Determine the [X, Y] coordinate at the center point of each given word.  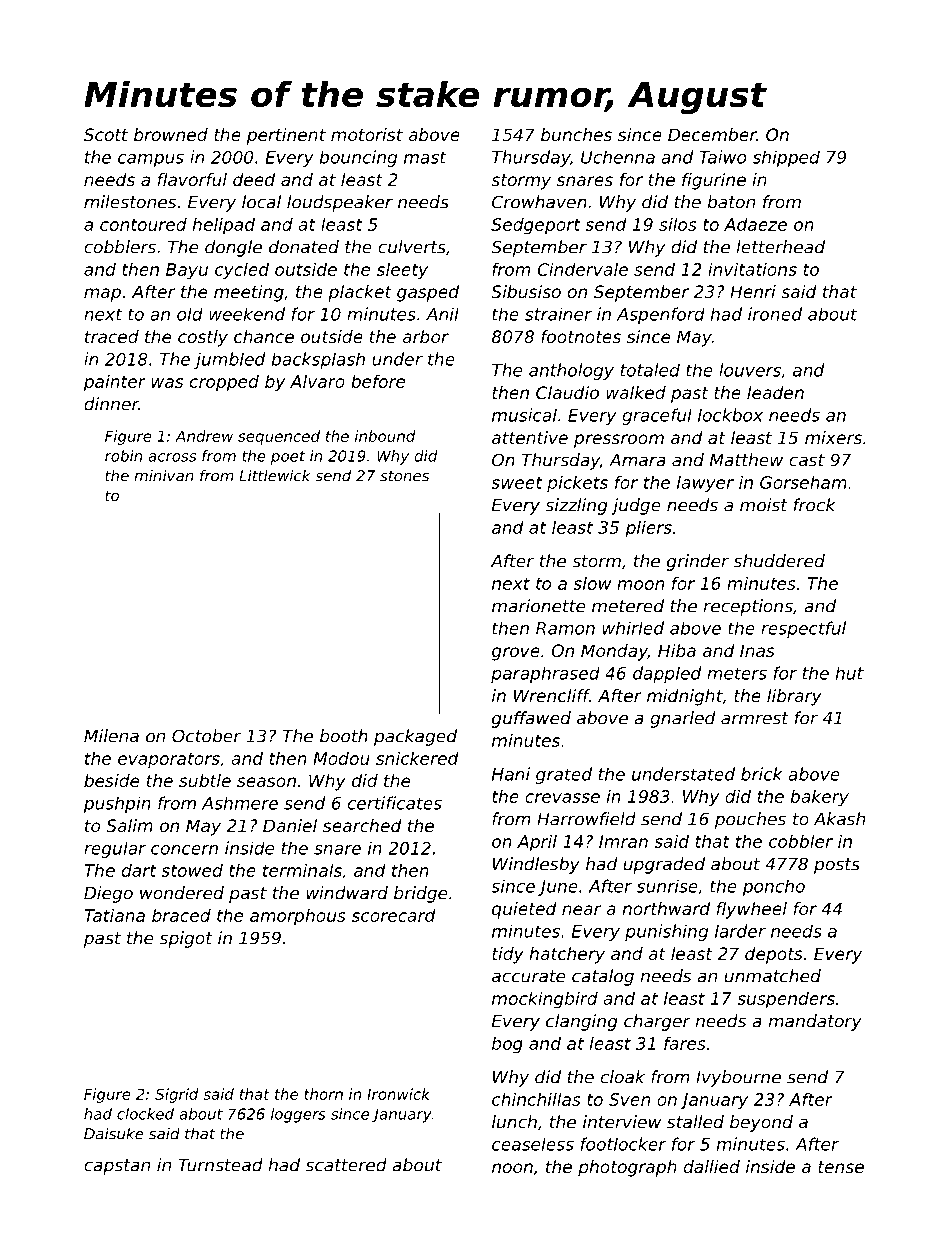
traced [112, 336]
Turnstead [220, 1165]
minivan [163, 476]
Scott [106, 134]
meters [737, 673]
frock [815, 505]
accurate [528, 976]
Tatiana [114, 915]
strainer [558, 314]
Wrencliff [552, 695]
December [712, 134]
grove [516, 654]
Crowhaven [539, 202]
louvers [750, 370]
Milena [111, 736]
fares [685, 1043]
